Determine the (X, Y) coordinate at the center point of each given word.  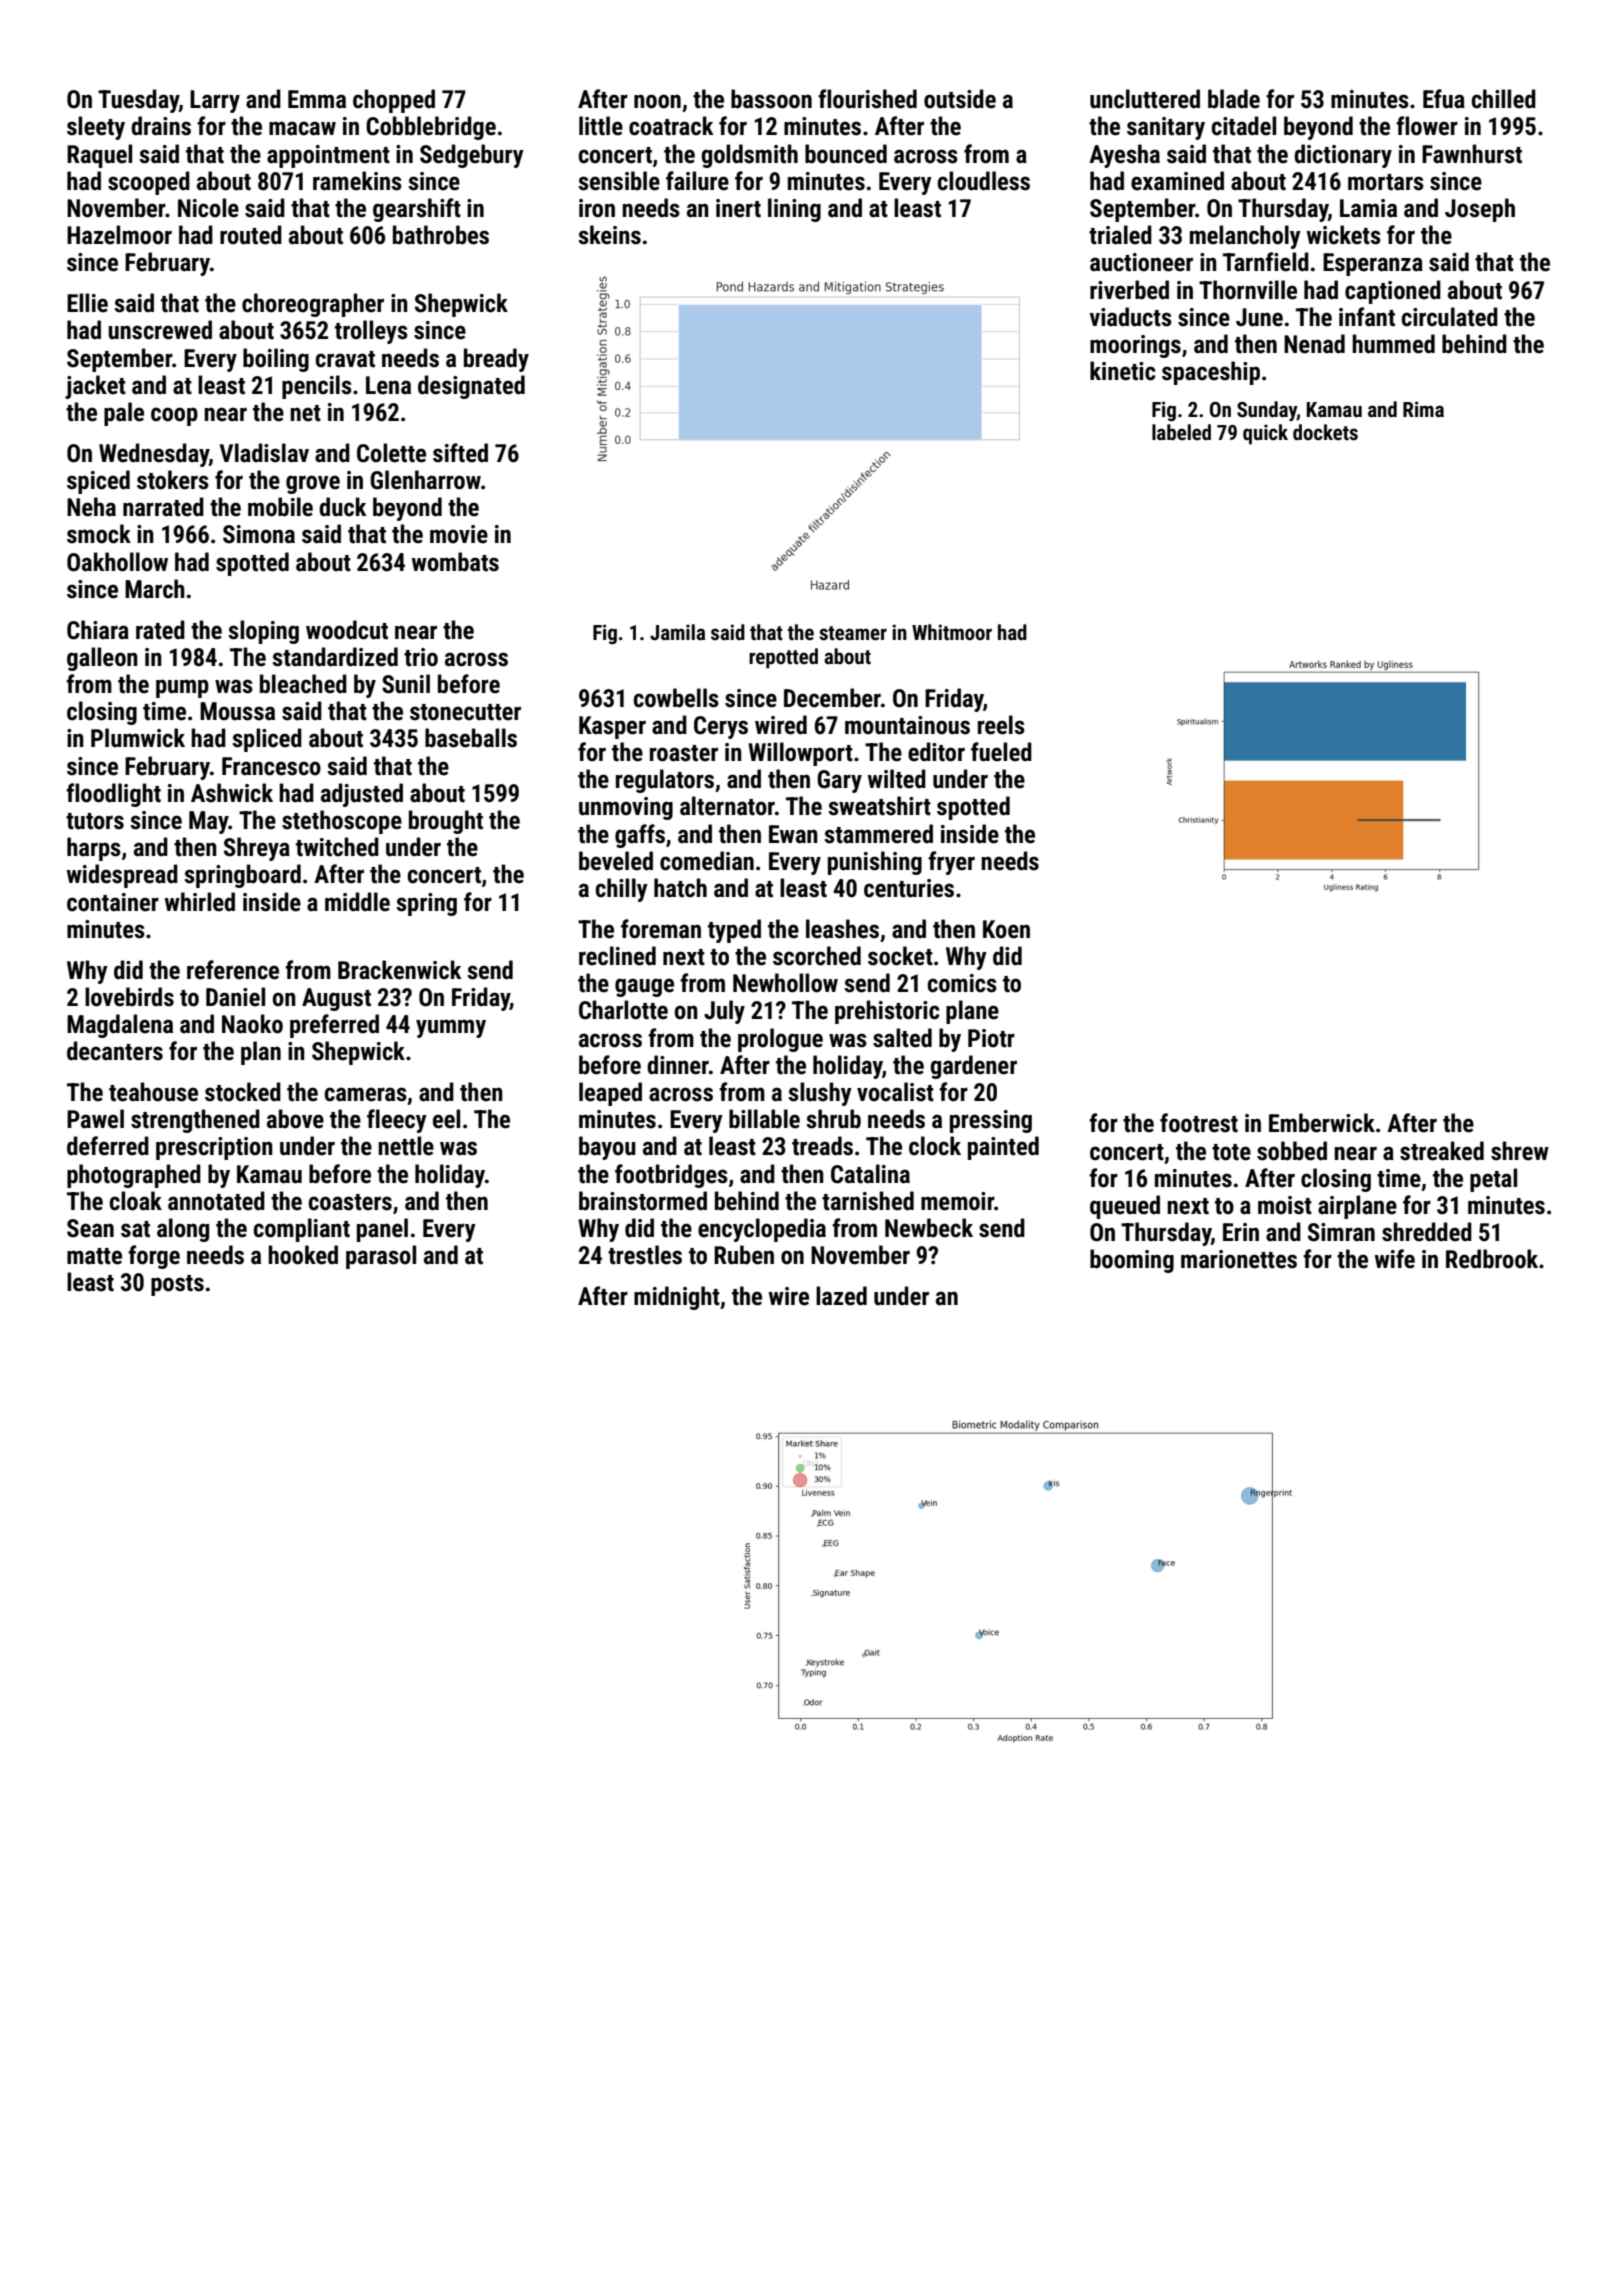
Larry (215, 101)
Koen (1006, 929)
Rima (1423, 409)
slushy (820, 1094)
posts (177, 1285)
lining (794, 210)
